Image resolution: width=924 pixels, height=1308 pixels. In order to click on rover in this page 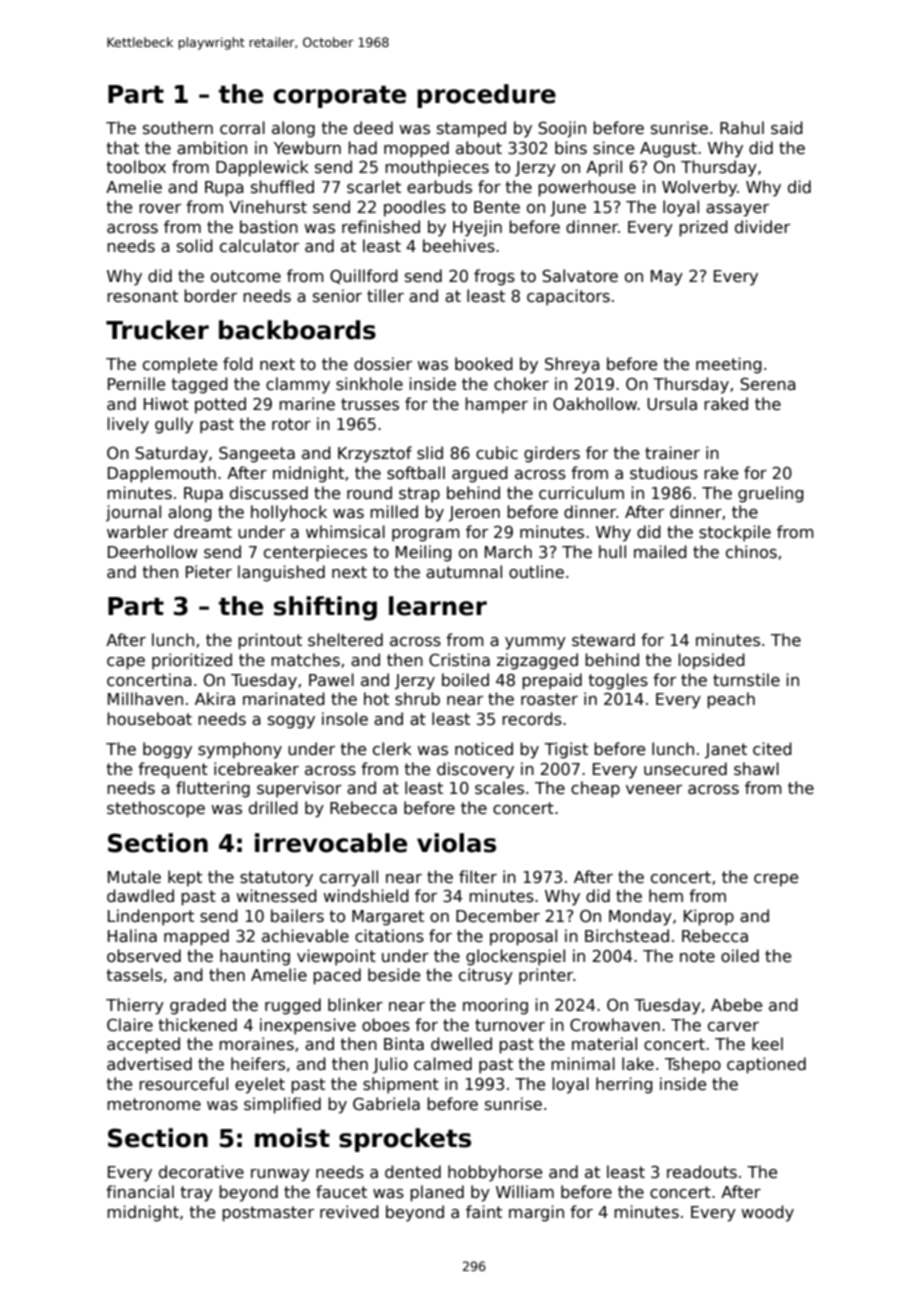, I will do `click(160, 208)`.
